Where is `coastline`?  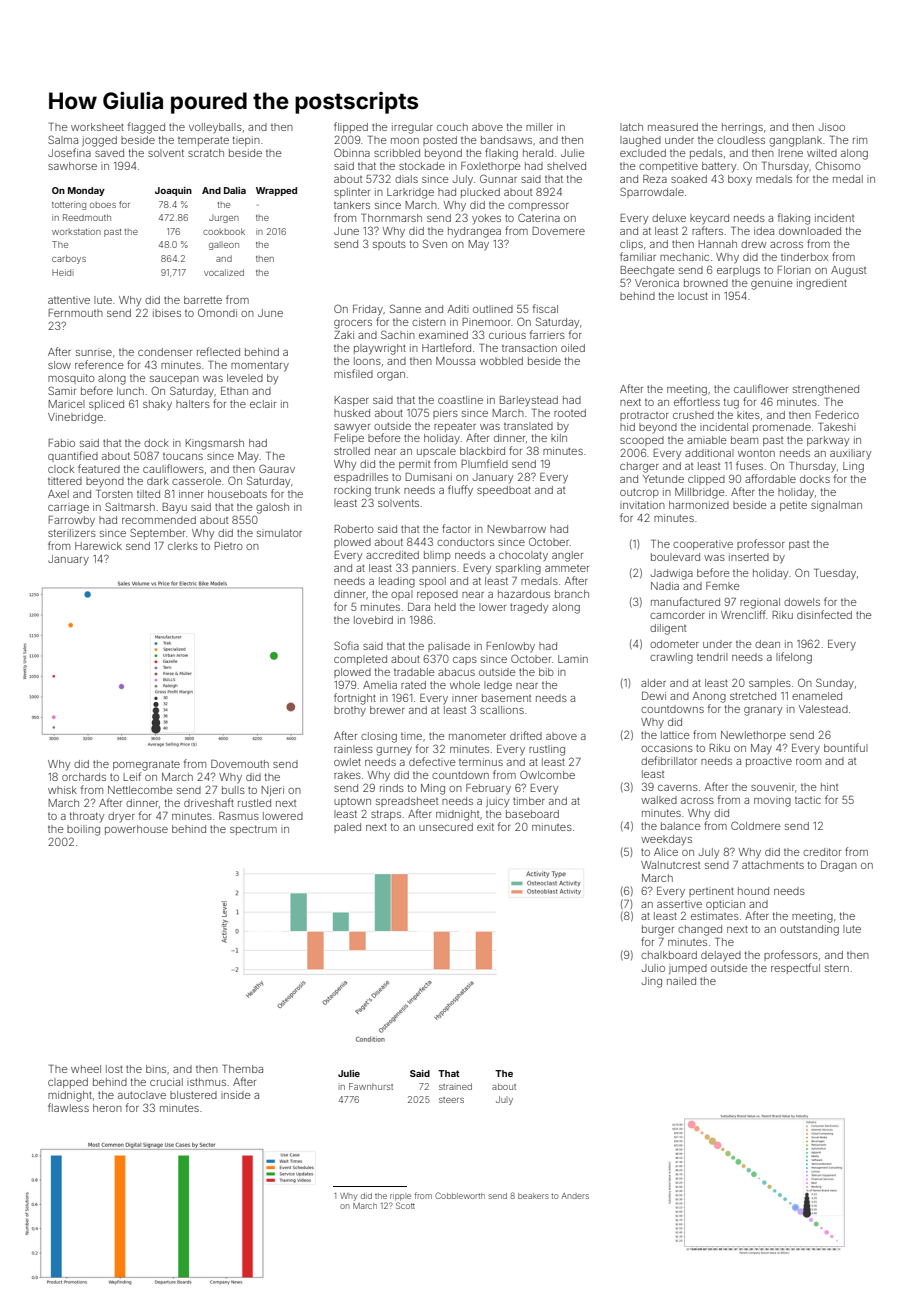 coastline is located at coordinates (460, 400).
